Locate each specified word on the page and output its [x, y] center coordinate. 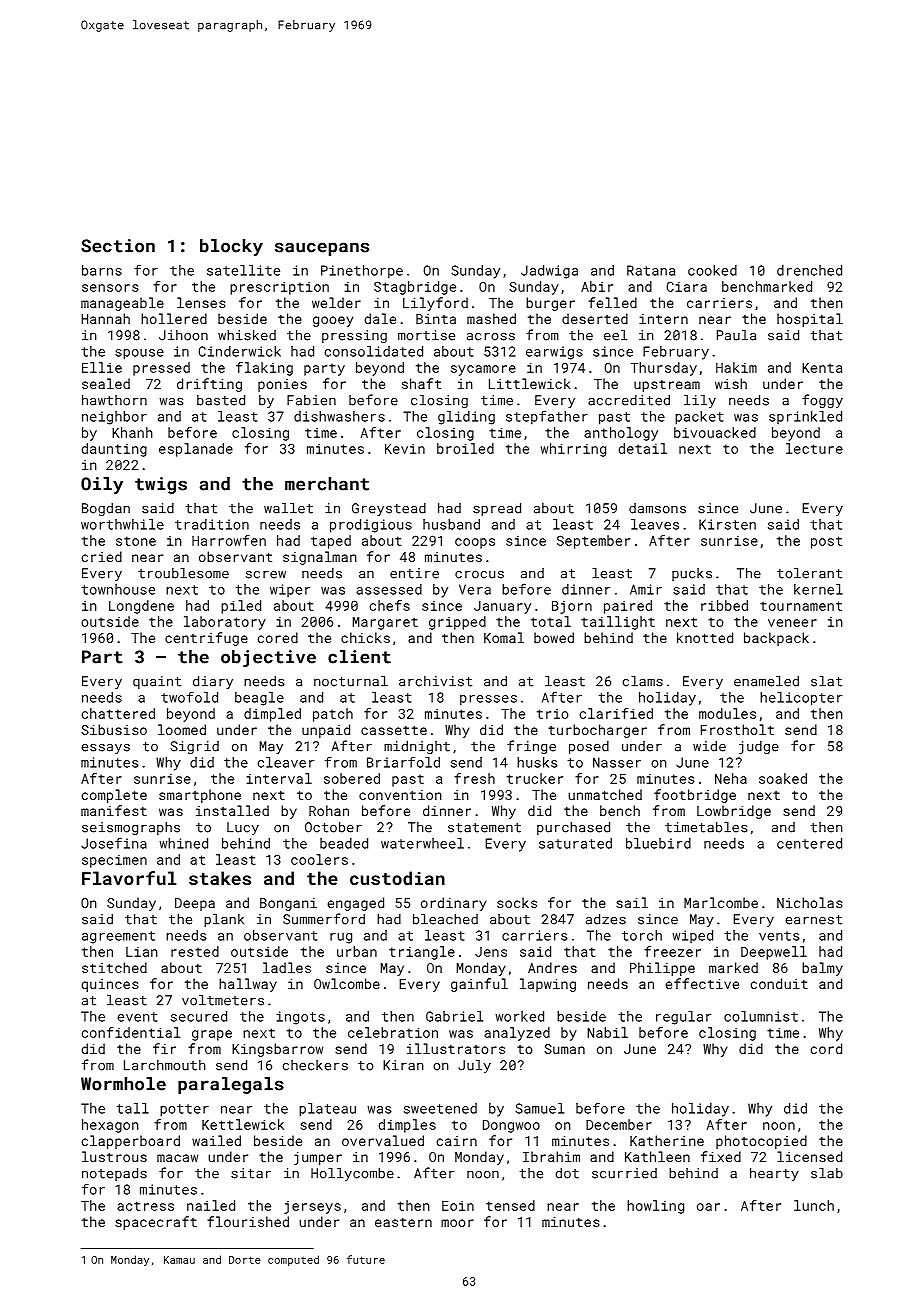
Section [118, 246]
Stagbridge [415, 288]
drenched [809, 270]
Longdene [141, 607]
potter [184, 1110]
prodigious [371, 526]
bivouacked [715, 432]
